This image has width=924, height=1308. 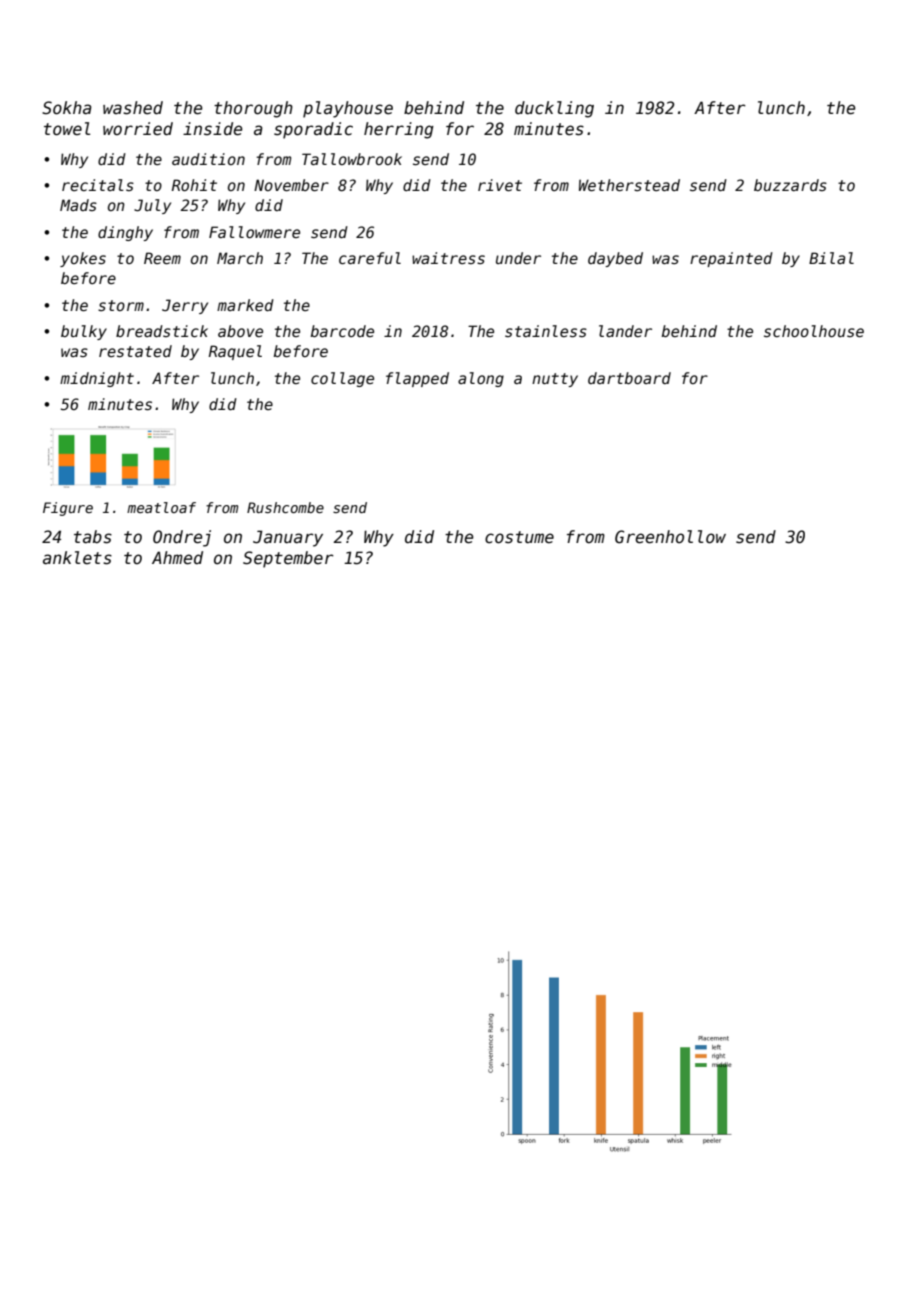 What do you see at coordinates (554, 109) in the image?
I see `duckling` at bounding box center [554, 109].
